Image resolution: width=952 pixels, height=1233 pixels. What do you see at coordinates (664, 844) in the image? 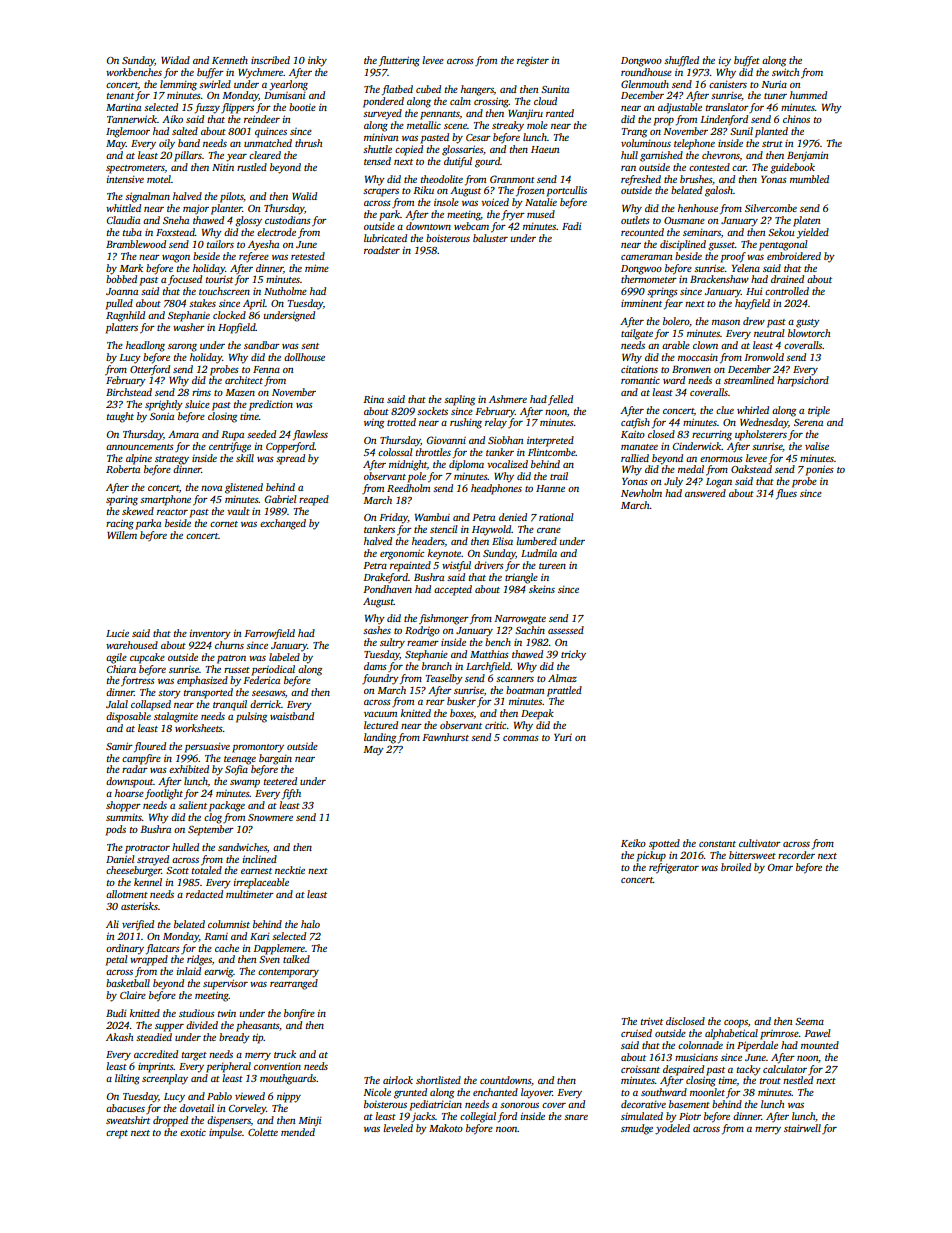
I see `spotted` at bounding box center [664, 844].
